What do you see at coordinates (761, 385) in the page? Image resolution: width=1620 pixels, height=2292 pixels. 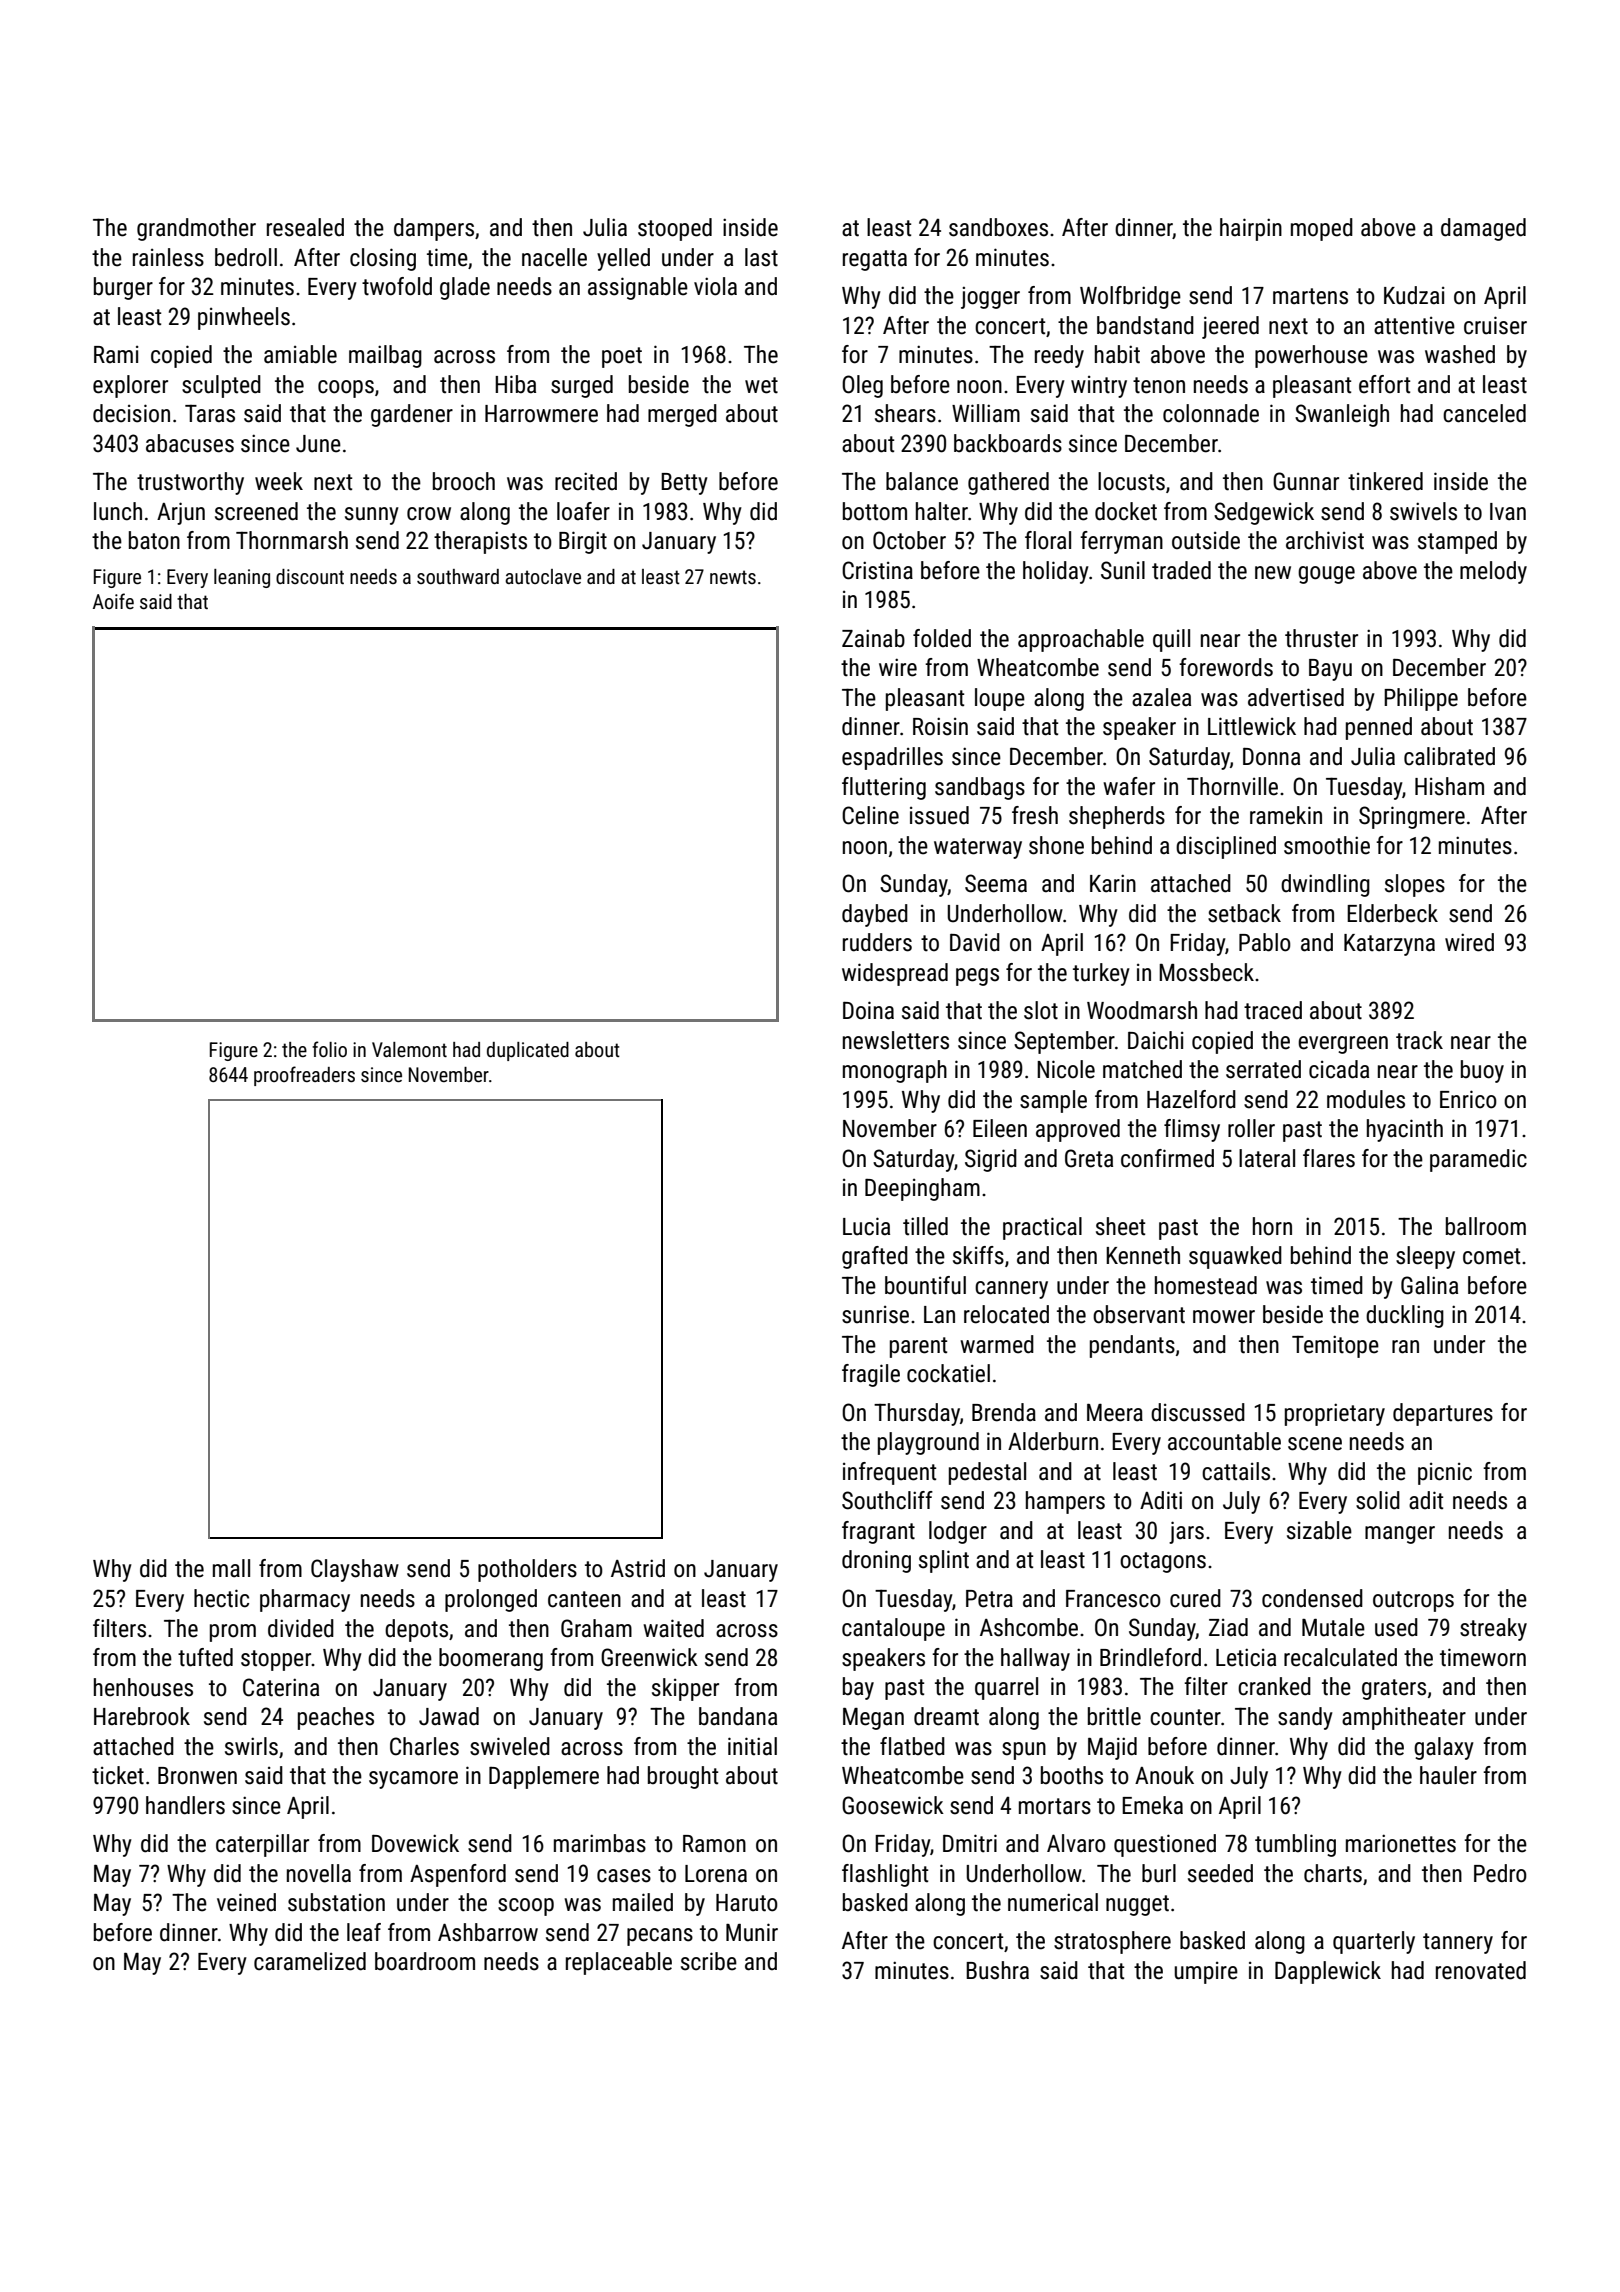 I see `wet` at bounding box center [761, 385].
